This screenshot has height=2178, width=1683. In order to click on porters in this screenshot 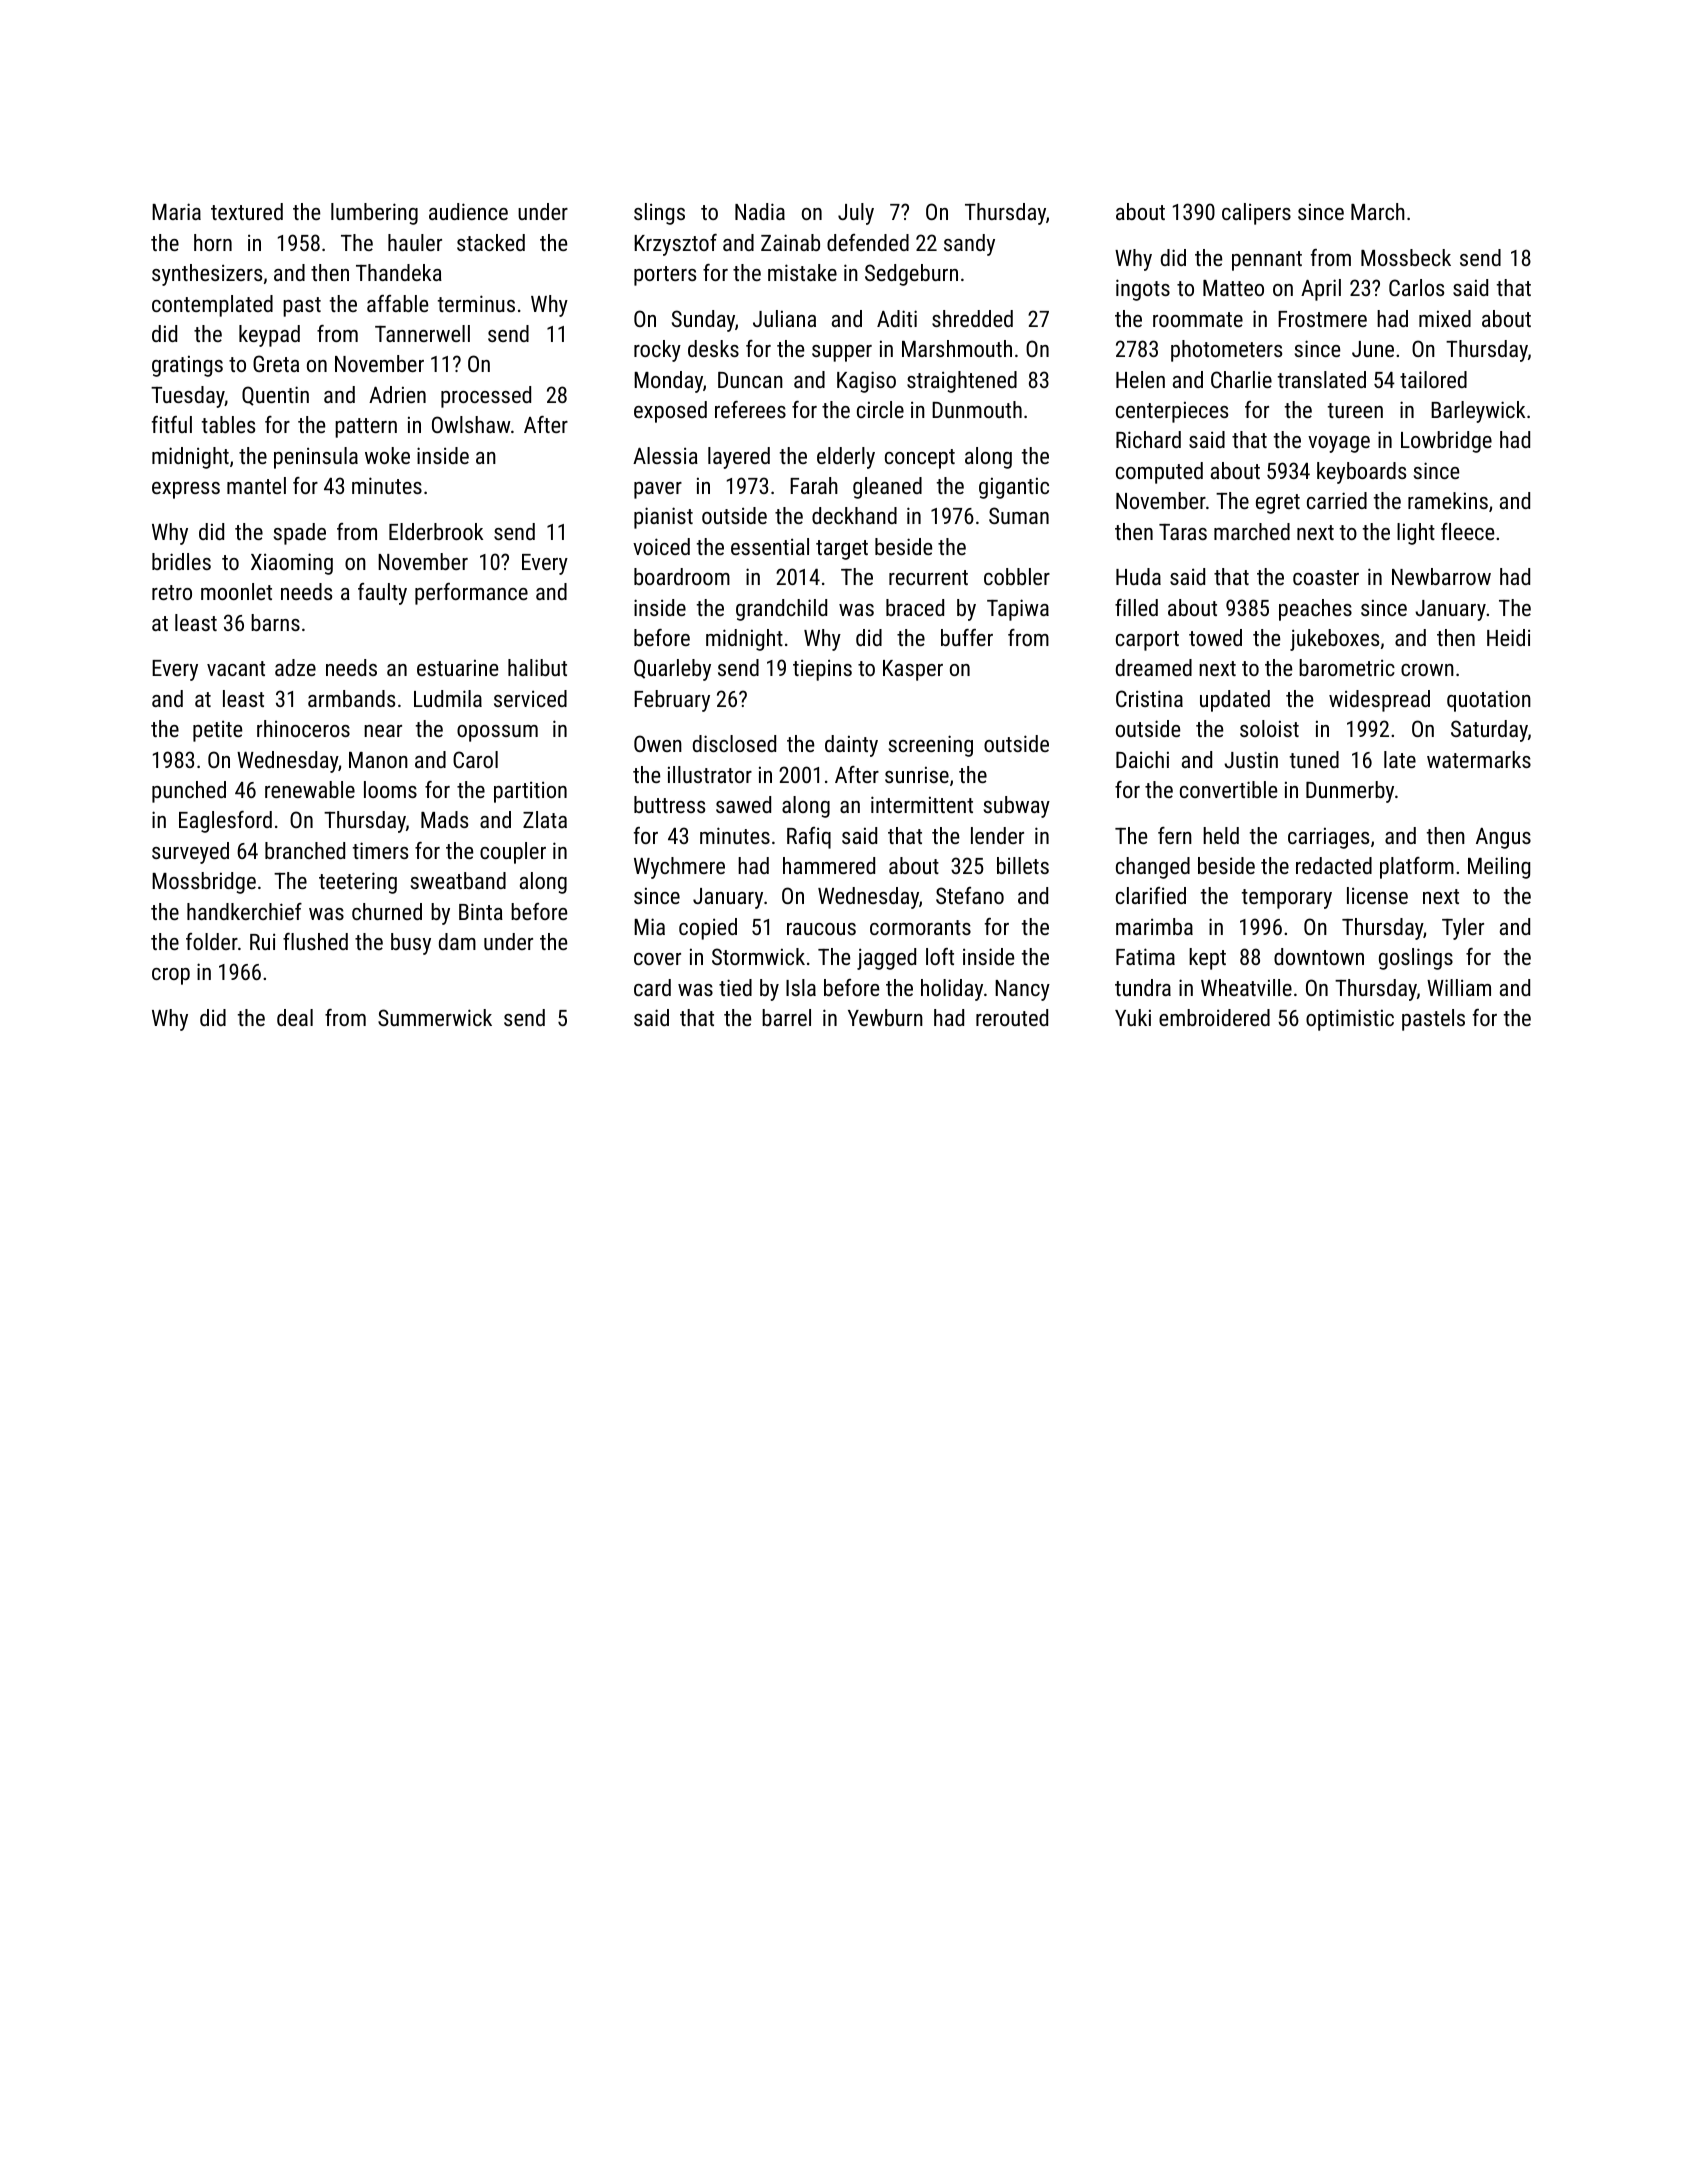, I will do `click(665, 276)`.
